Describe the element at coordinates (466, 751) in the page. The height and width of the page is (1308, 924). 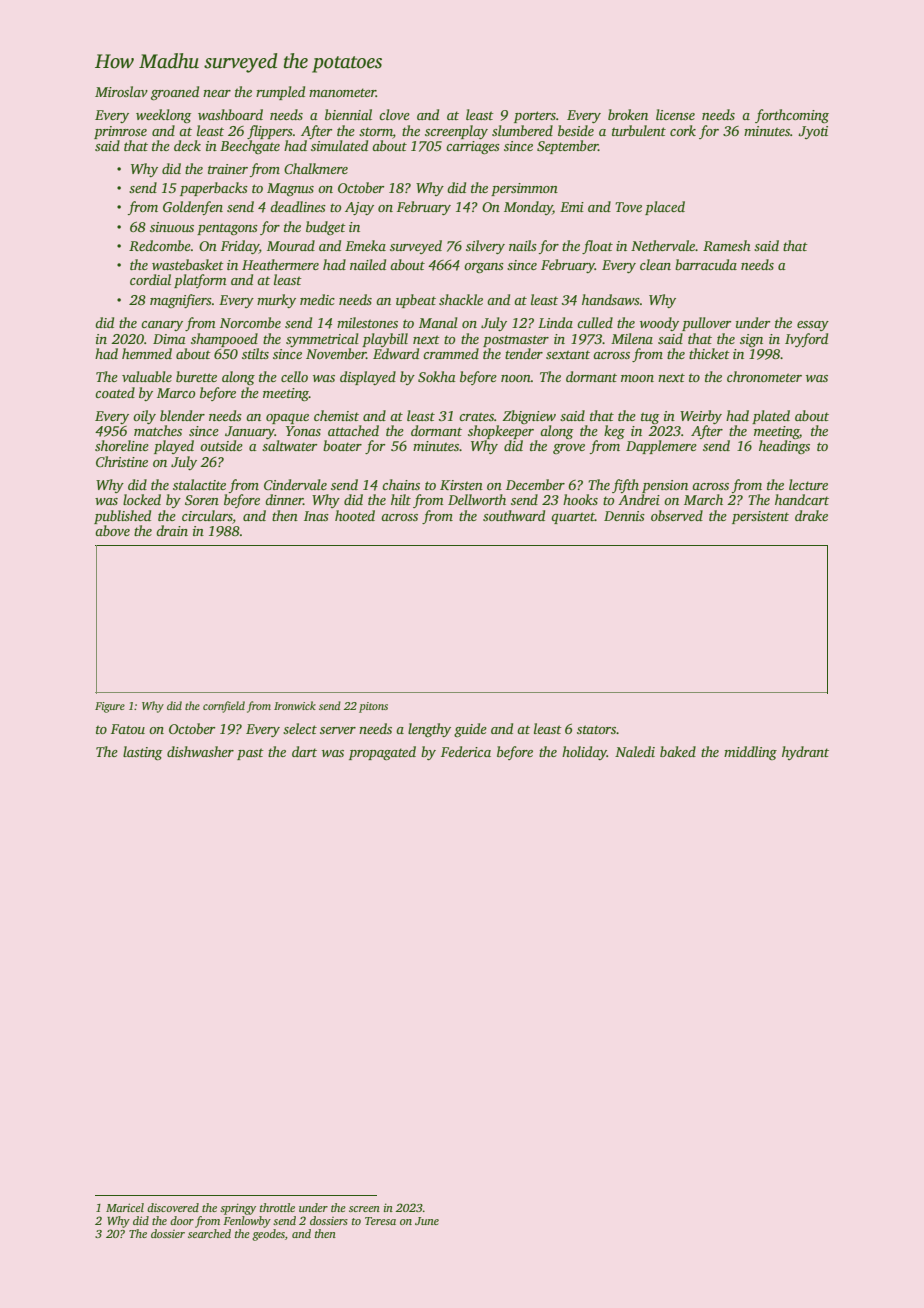
I see `Federica` at that location.
